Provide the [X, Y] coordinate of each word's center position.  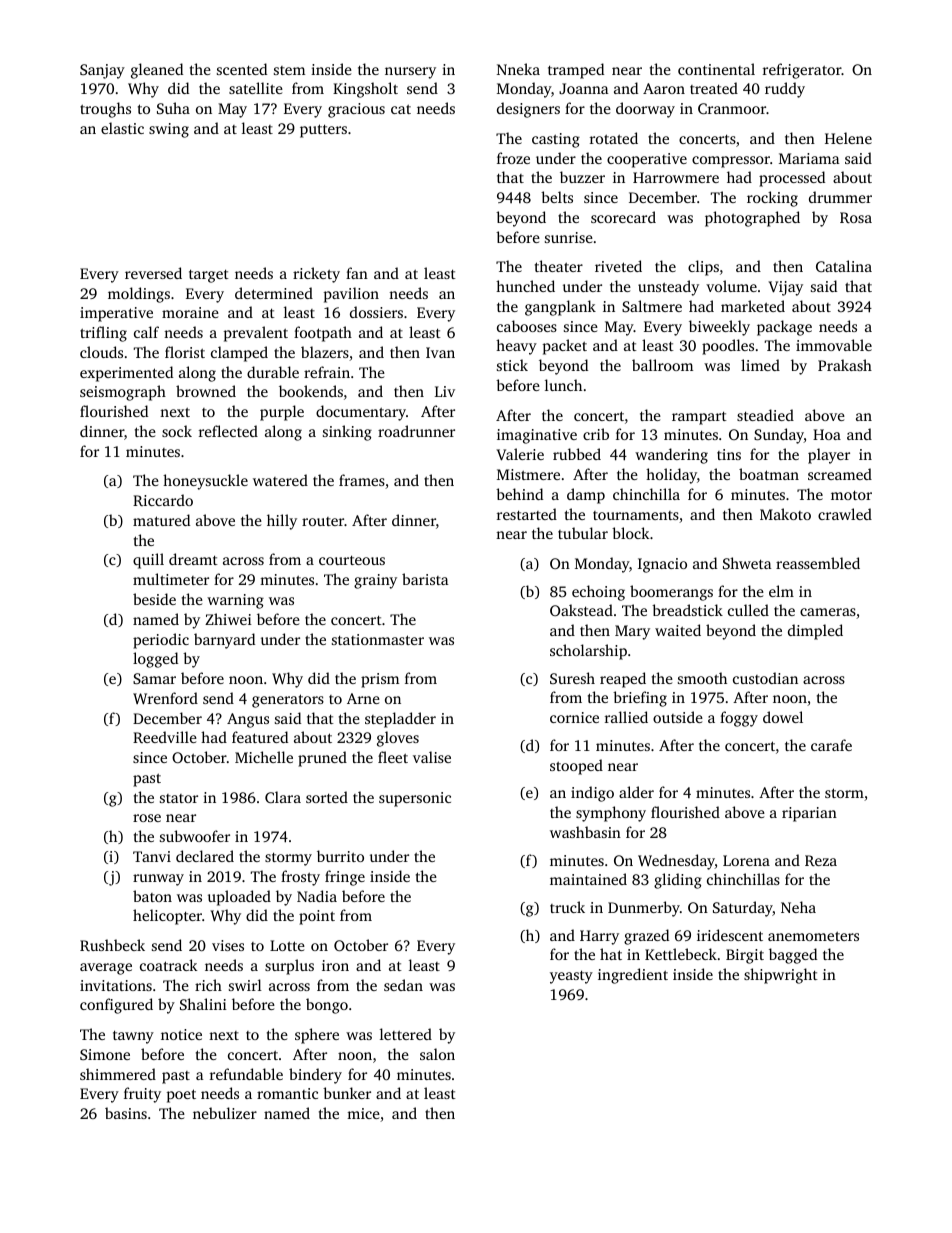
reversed [153, 273]
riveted [618, 266]
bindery [315, 1076]
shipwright [781, 976]
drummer [840, 197]
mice [363, 1113]
